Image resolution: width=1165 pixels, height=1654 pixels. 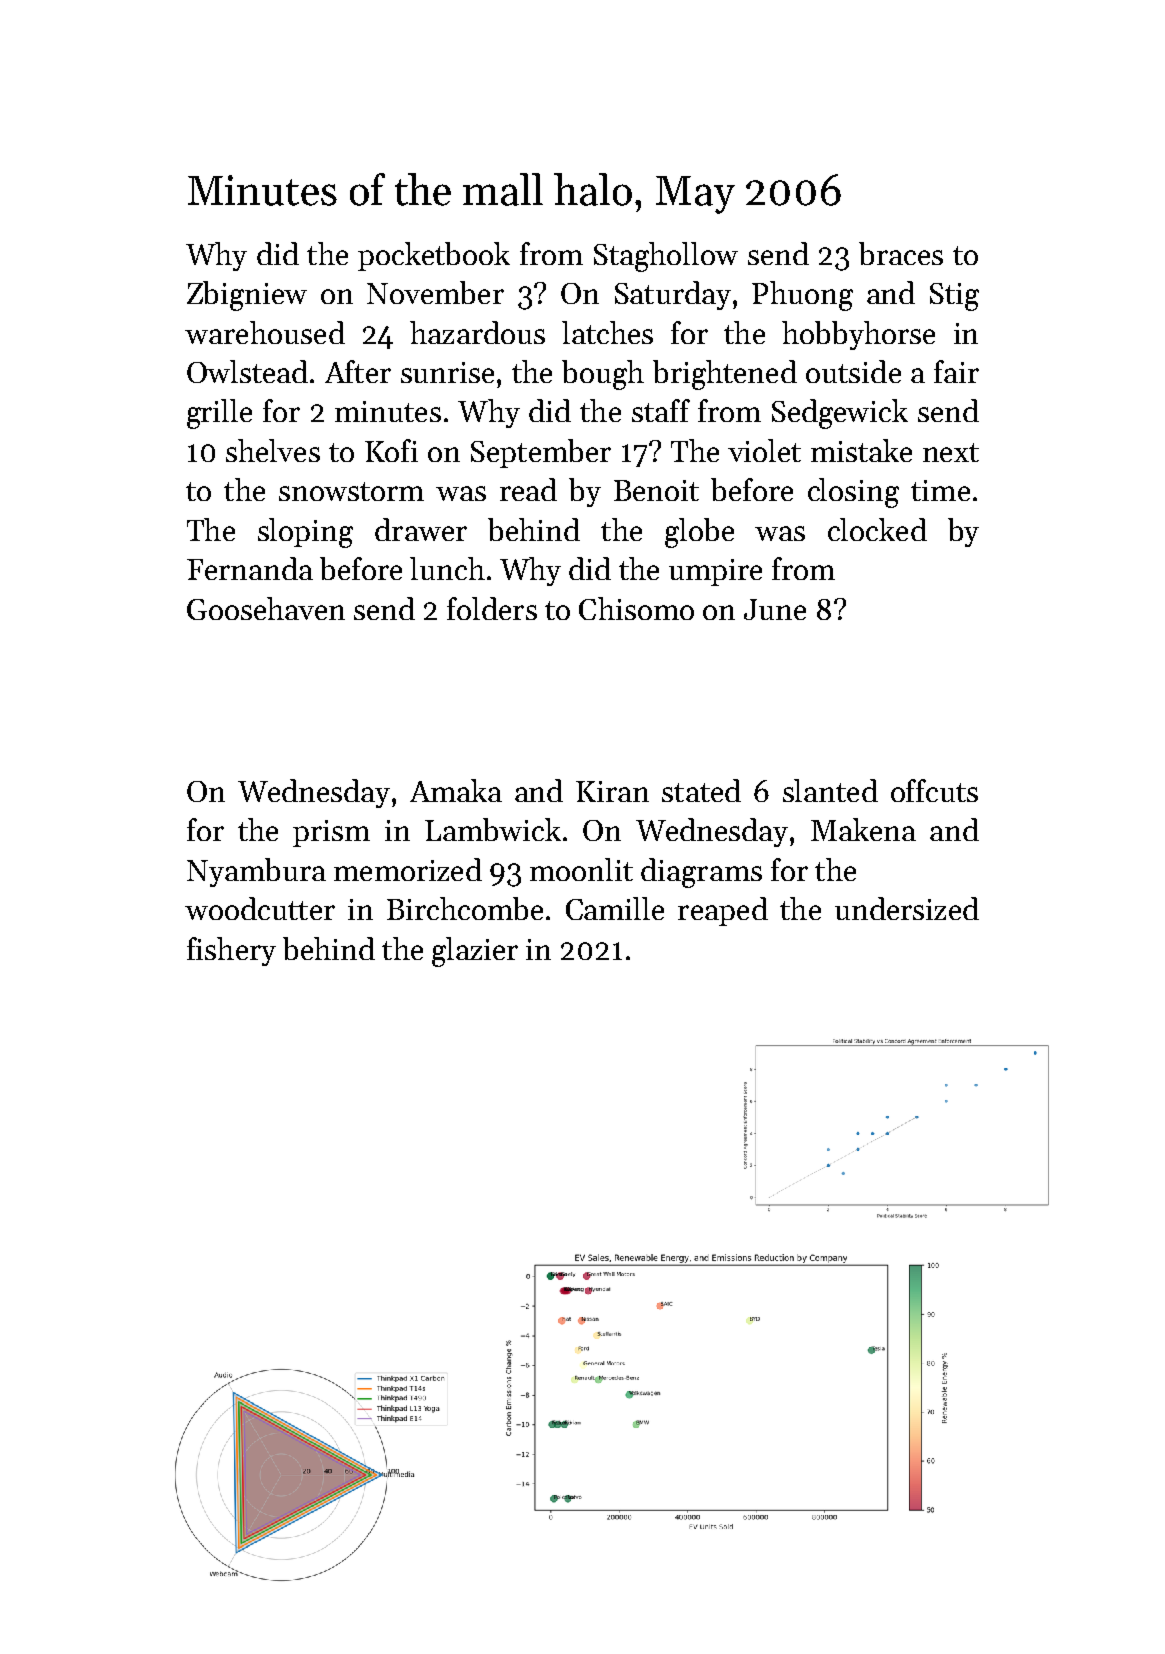 I want to click on moonlit, so click(x=581, y=869).
